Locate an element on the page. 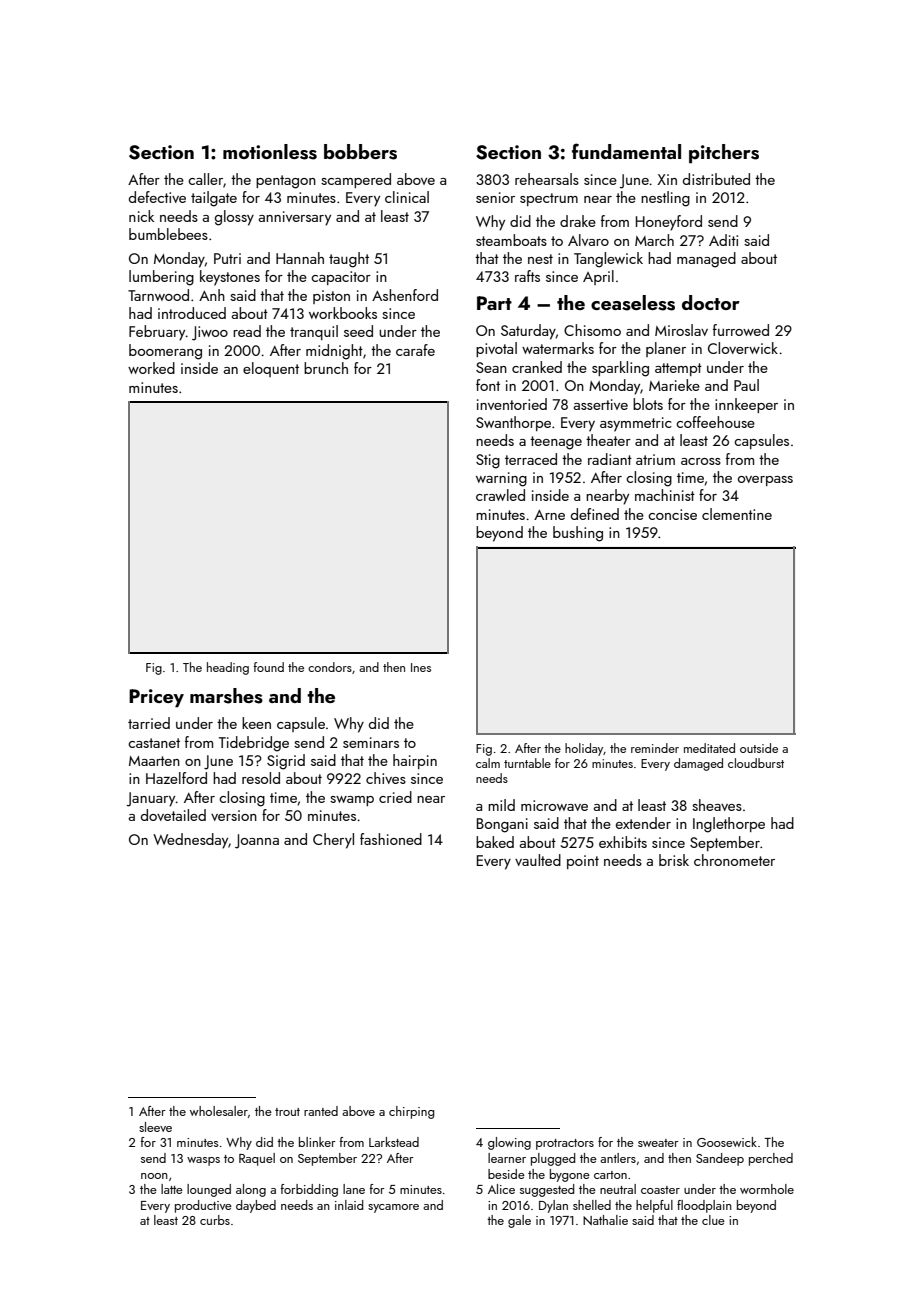 This document has width=924, height=1314. rafts is located at coordinates (527, 276).
